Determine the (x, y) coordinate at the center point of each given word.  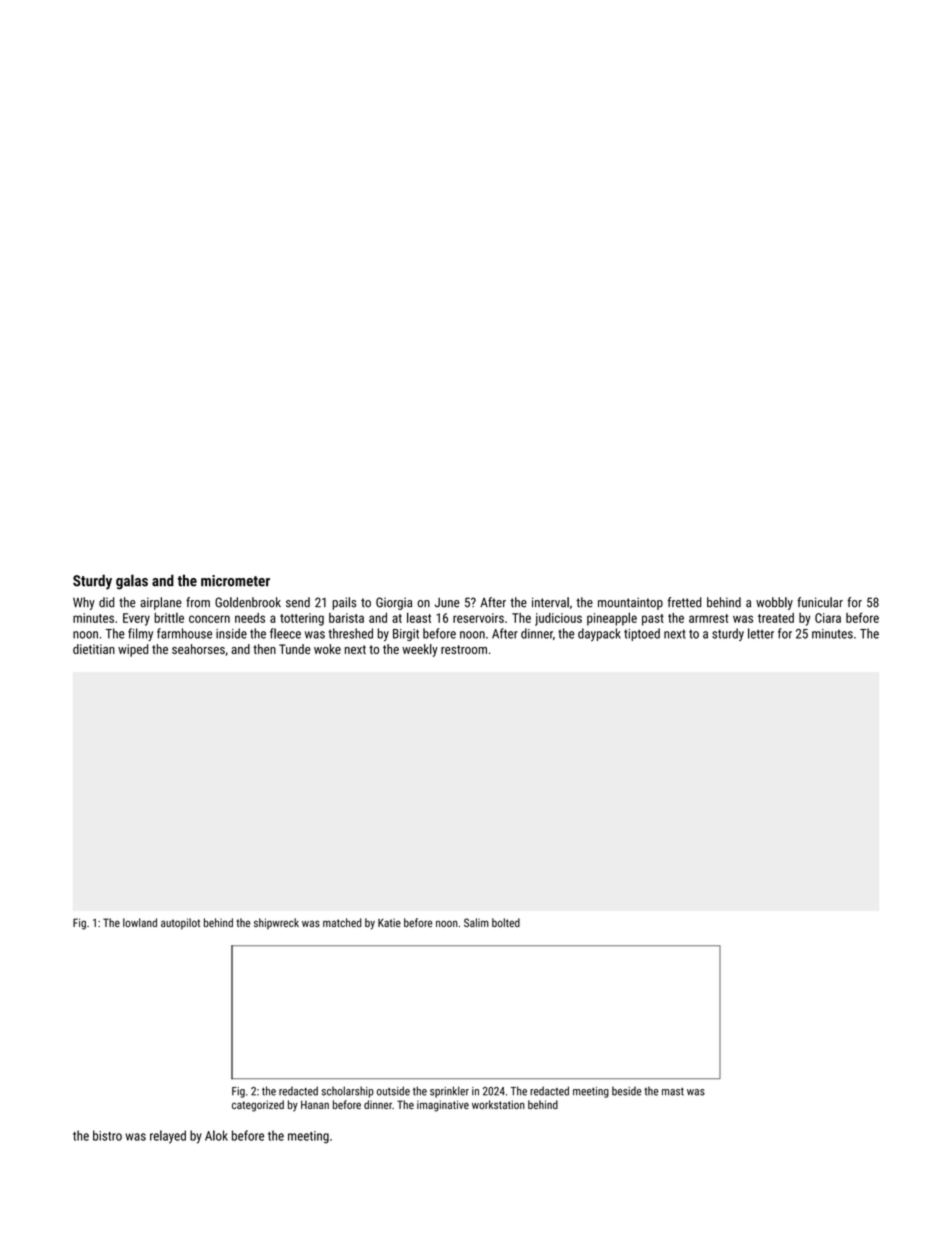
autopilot (180, 924)
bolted (506, 922)
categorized (258, 1106)
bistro (107, 1135)
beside (626, 1091)
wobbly (774, 603)
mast (673, 1092)
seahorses (198, 649)
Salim (476, 922)
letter (761, 633)
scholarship (348, 1092)
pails (344, 603)
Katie (389, 922)
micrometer (235, 581)
